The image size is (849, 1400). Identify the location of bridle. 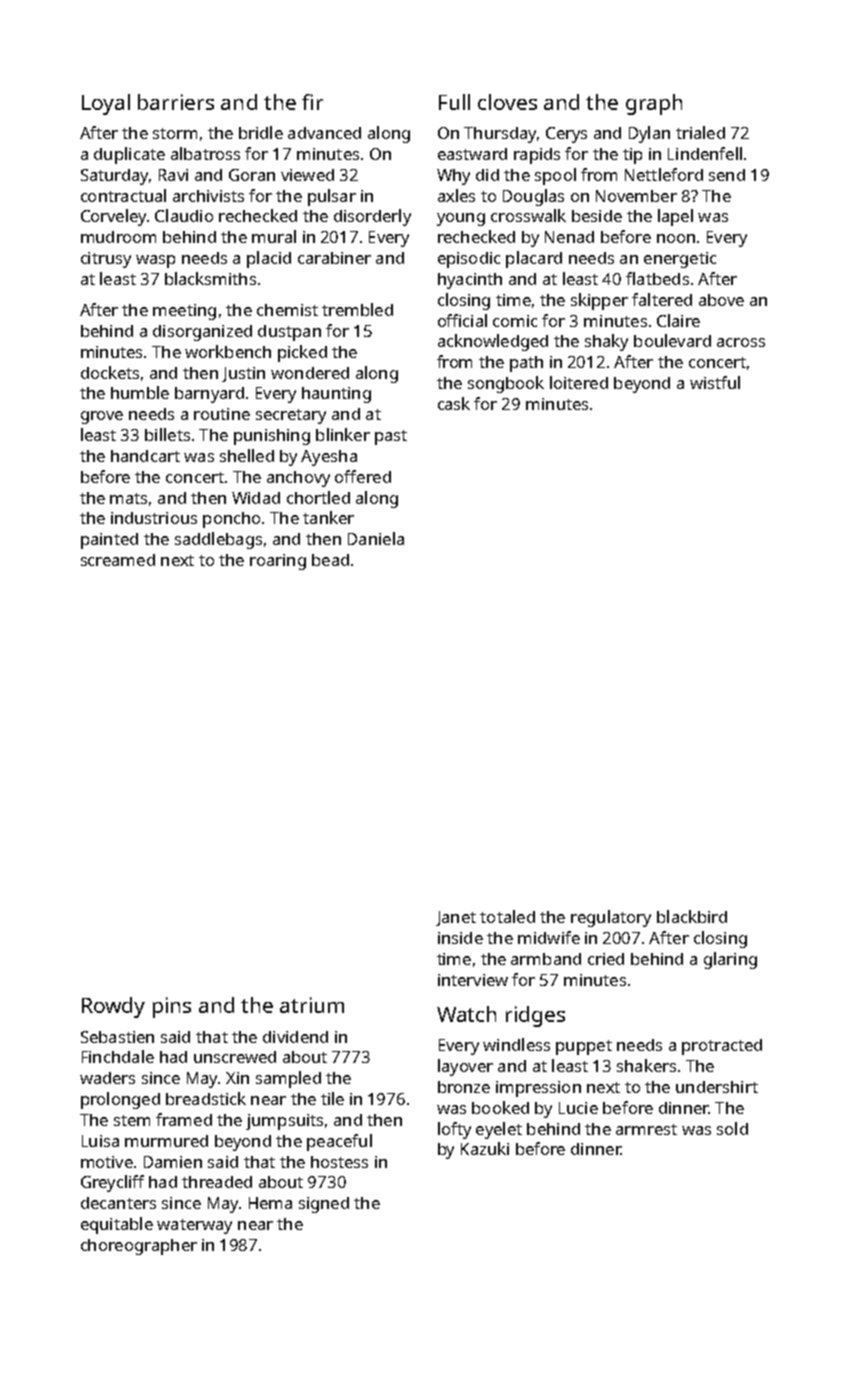
(261, 132).
